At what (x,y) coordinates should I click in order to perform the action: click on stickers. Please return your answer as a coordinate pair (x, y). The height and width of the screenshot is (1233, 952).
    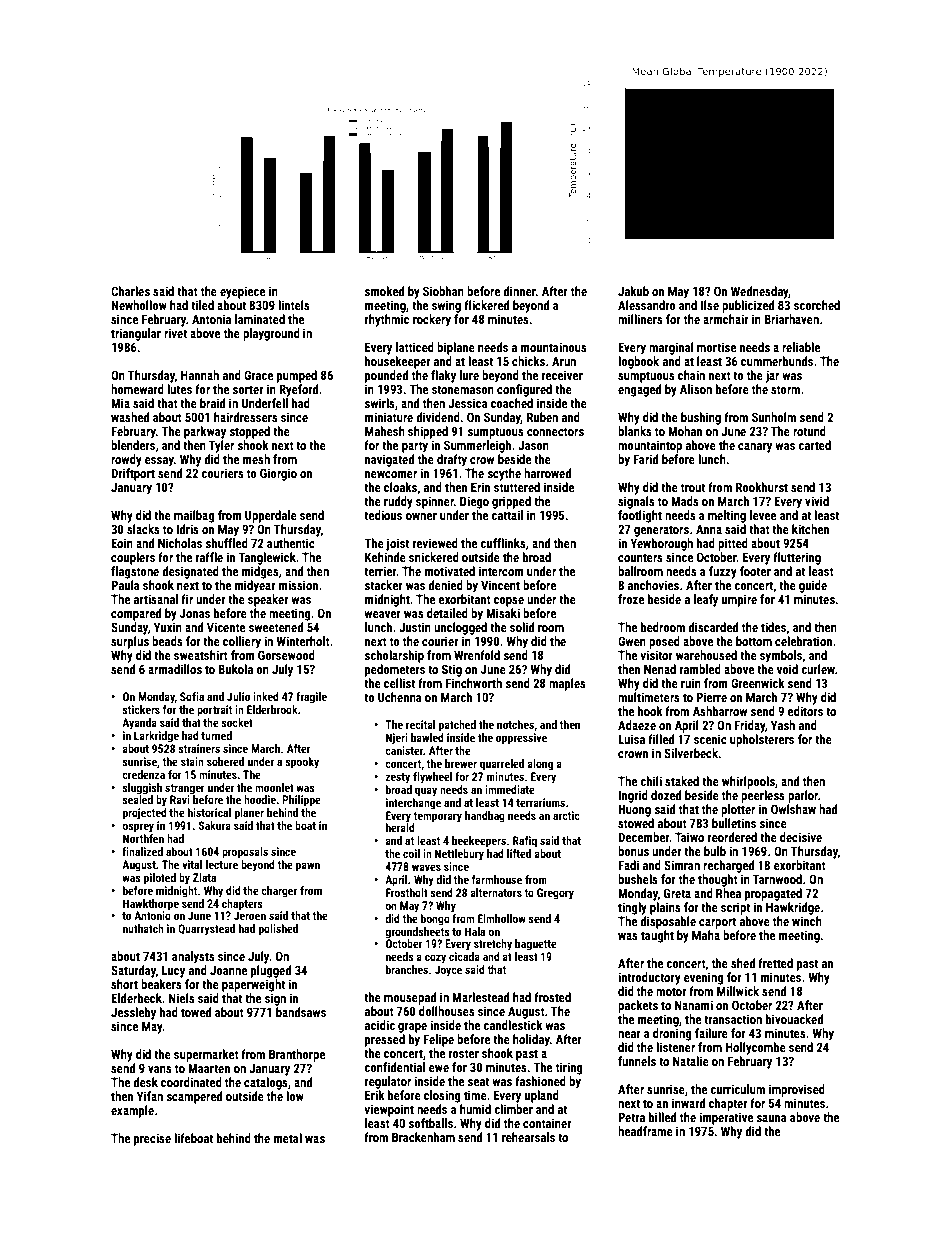
    Looking at the image, I should click on (141, 709).
